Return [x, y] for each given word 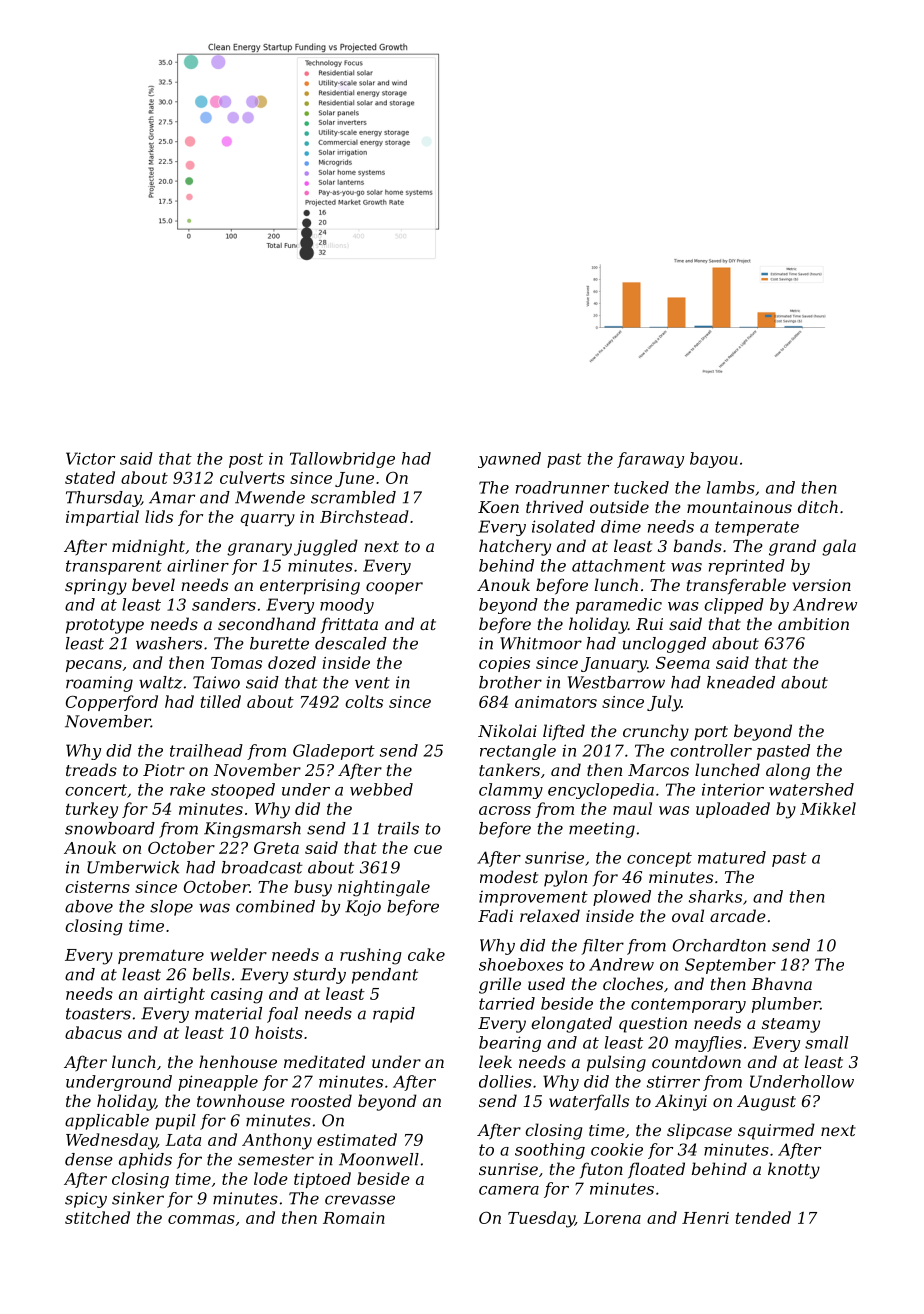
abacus [93, 1032]
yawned [509, 460]
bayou [714, 460]
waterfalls [589, 1102]
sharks [715, 896]
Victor [90, 458]
